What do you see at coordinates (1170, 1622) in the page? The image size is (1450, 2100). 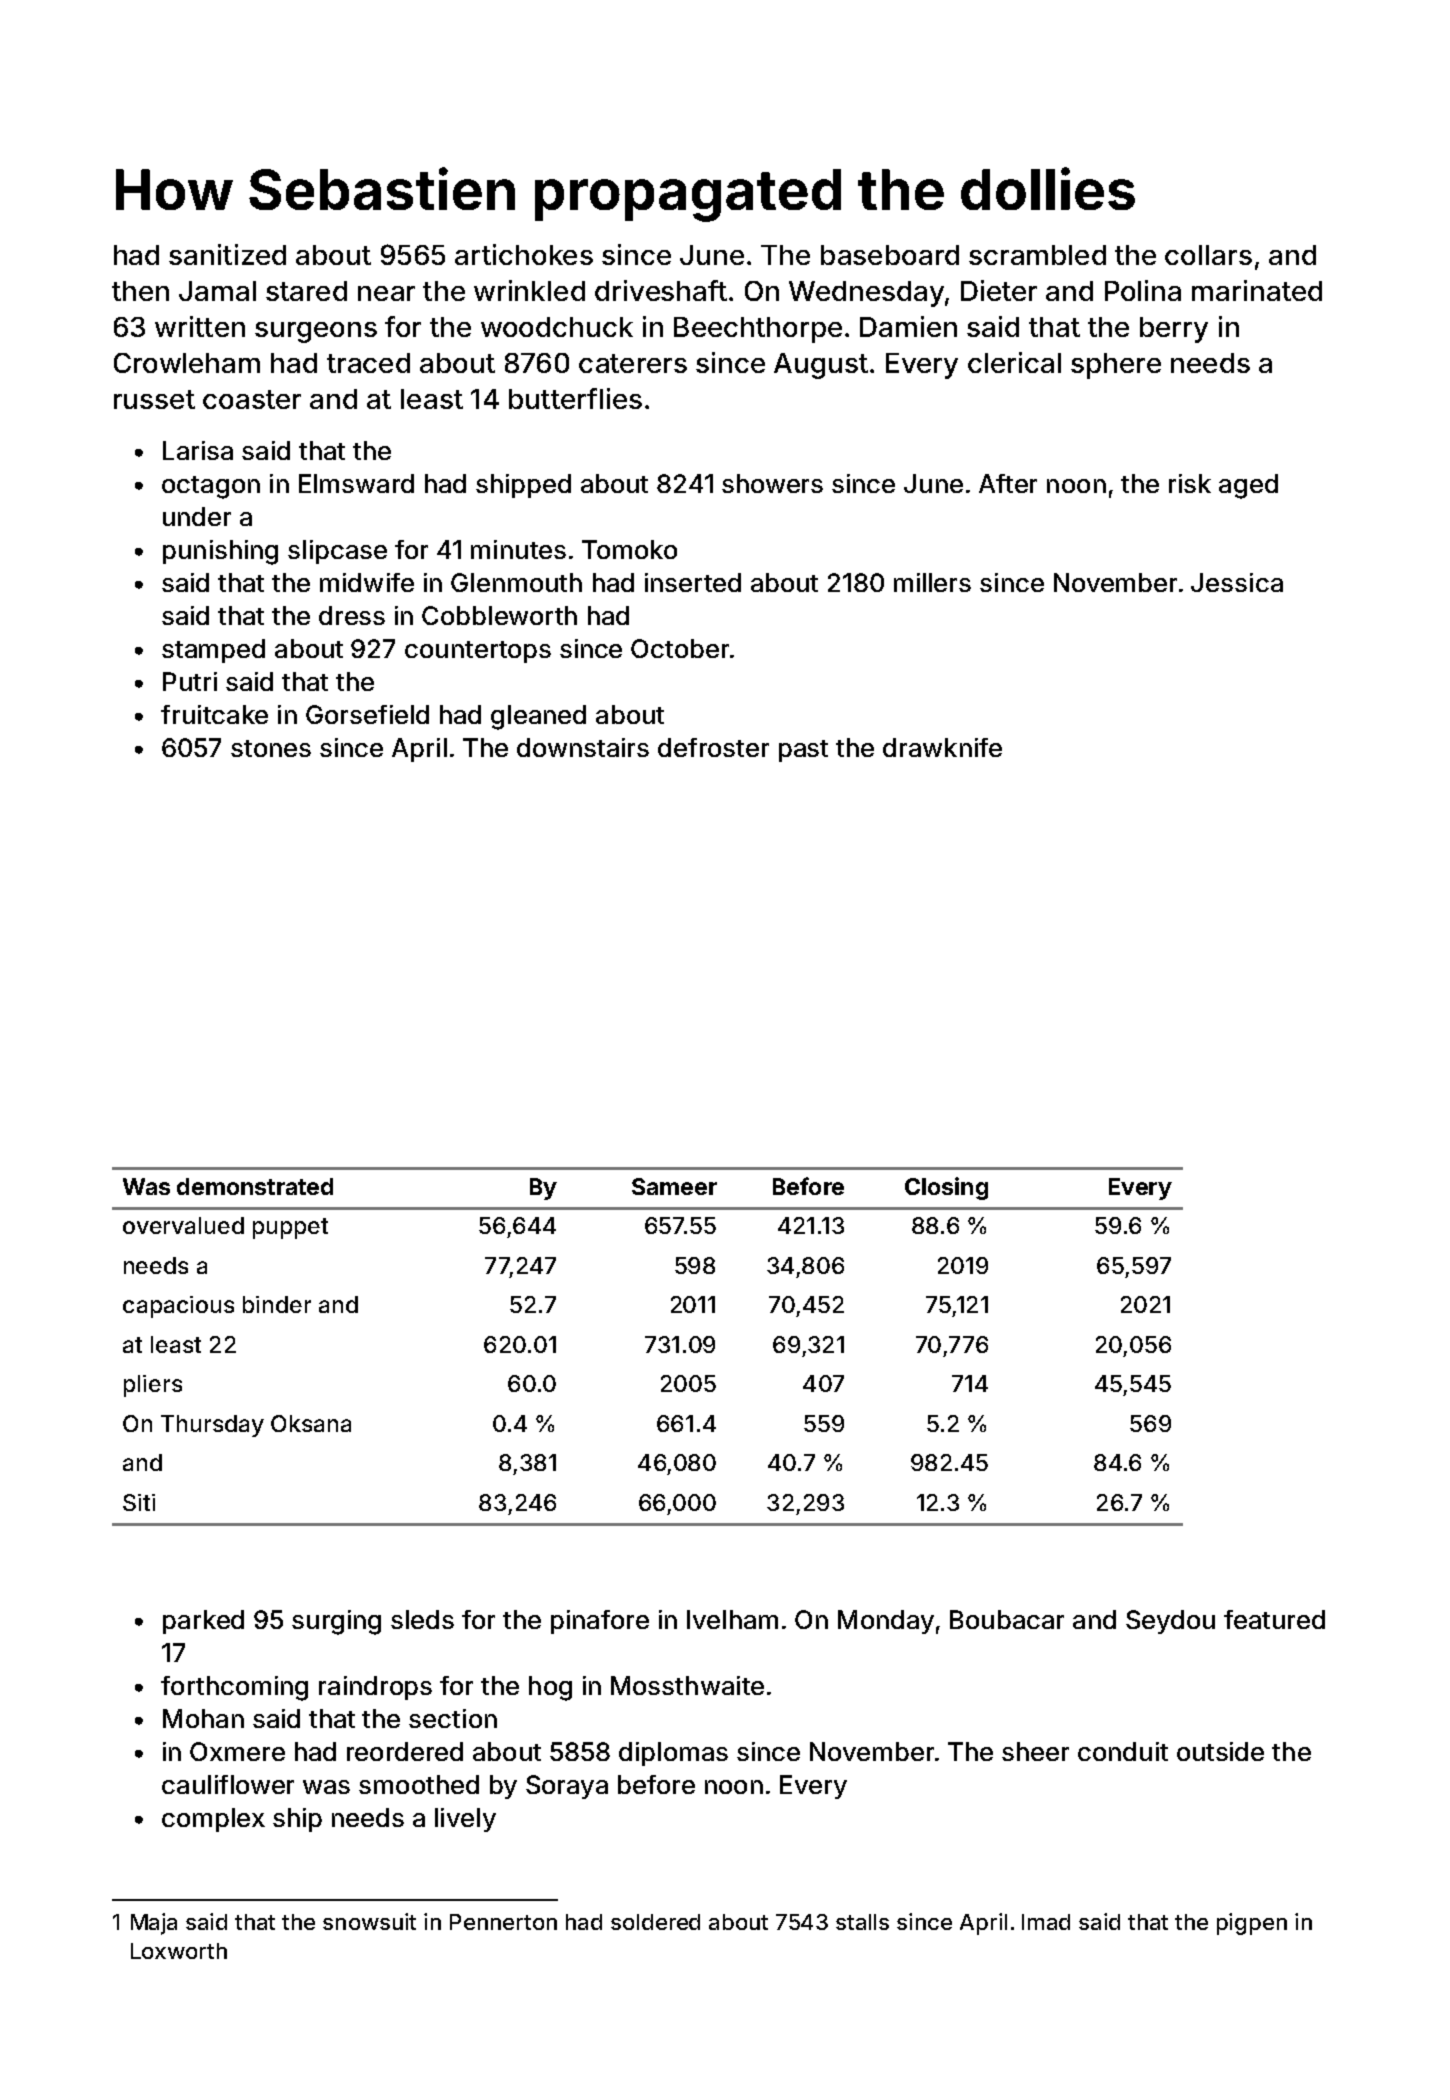 I see `Seydou` at bounding box center [1170, 1622].
